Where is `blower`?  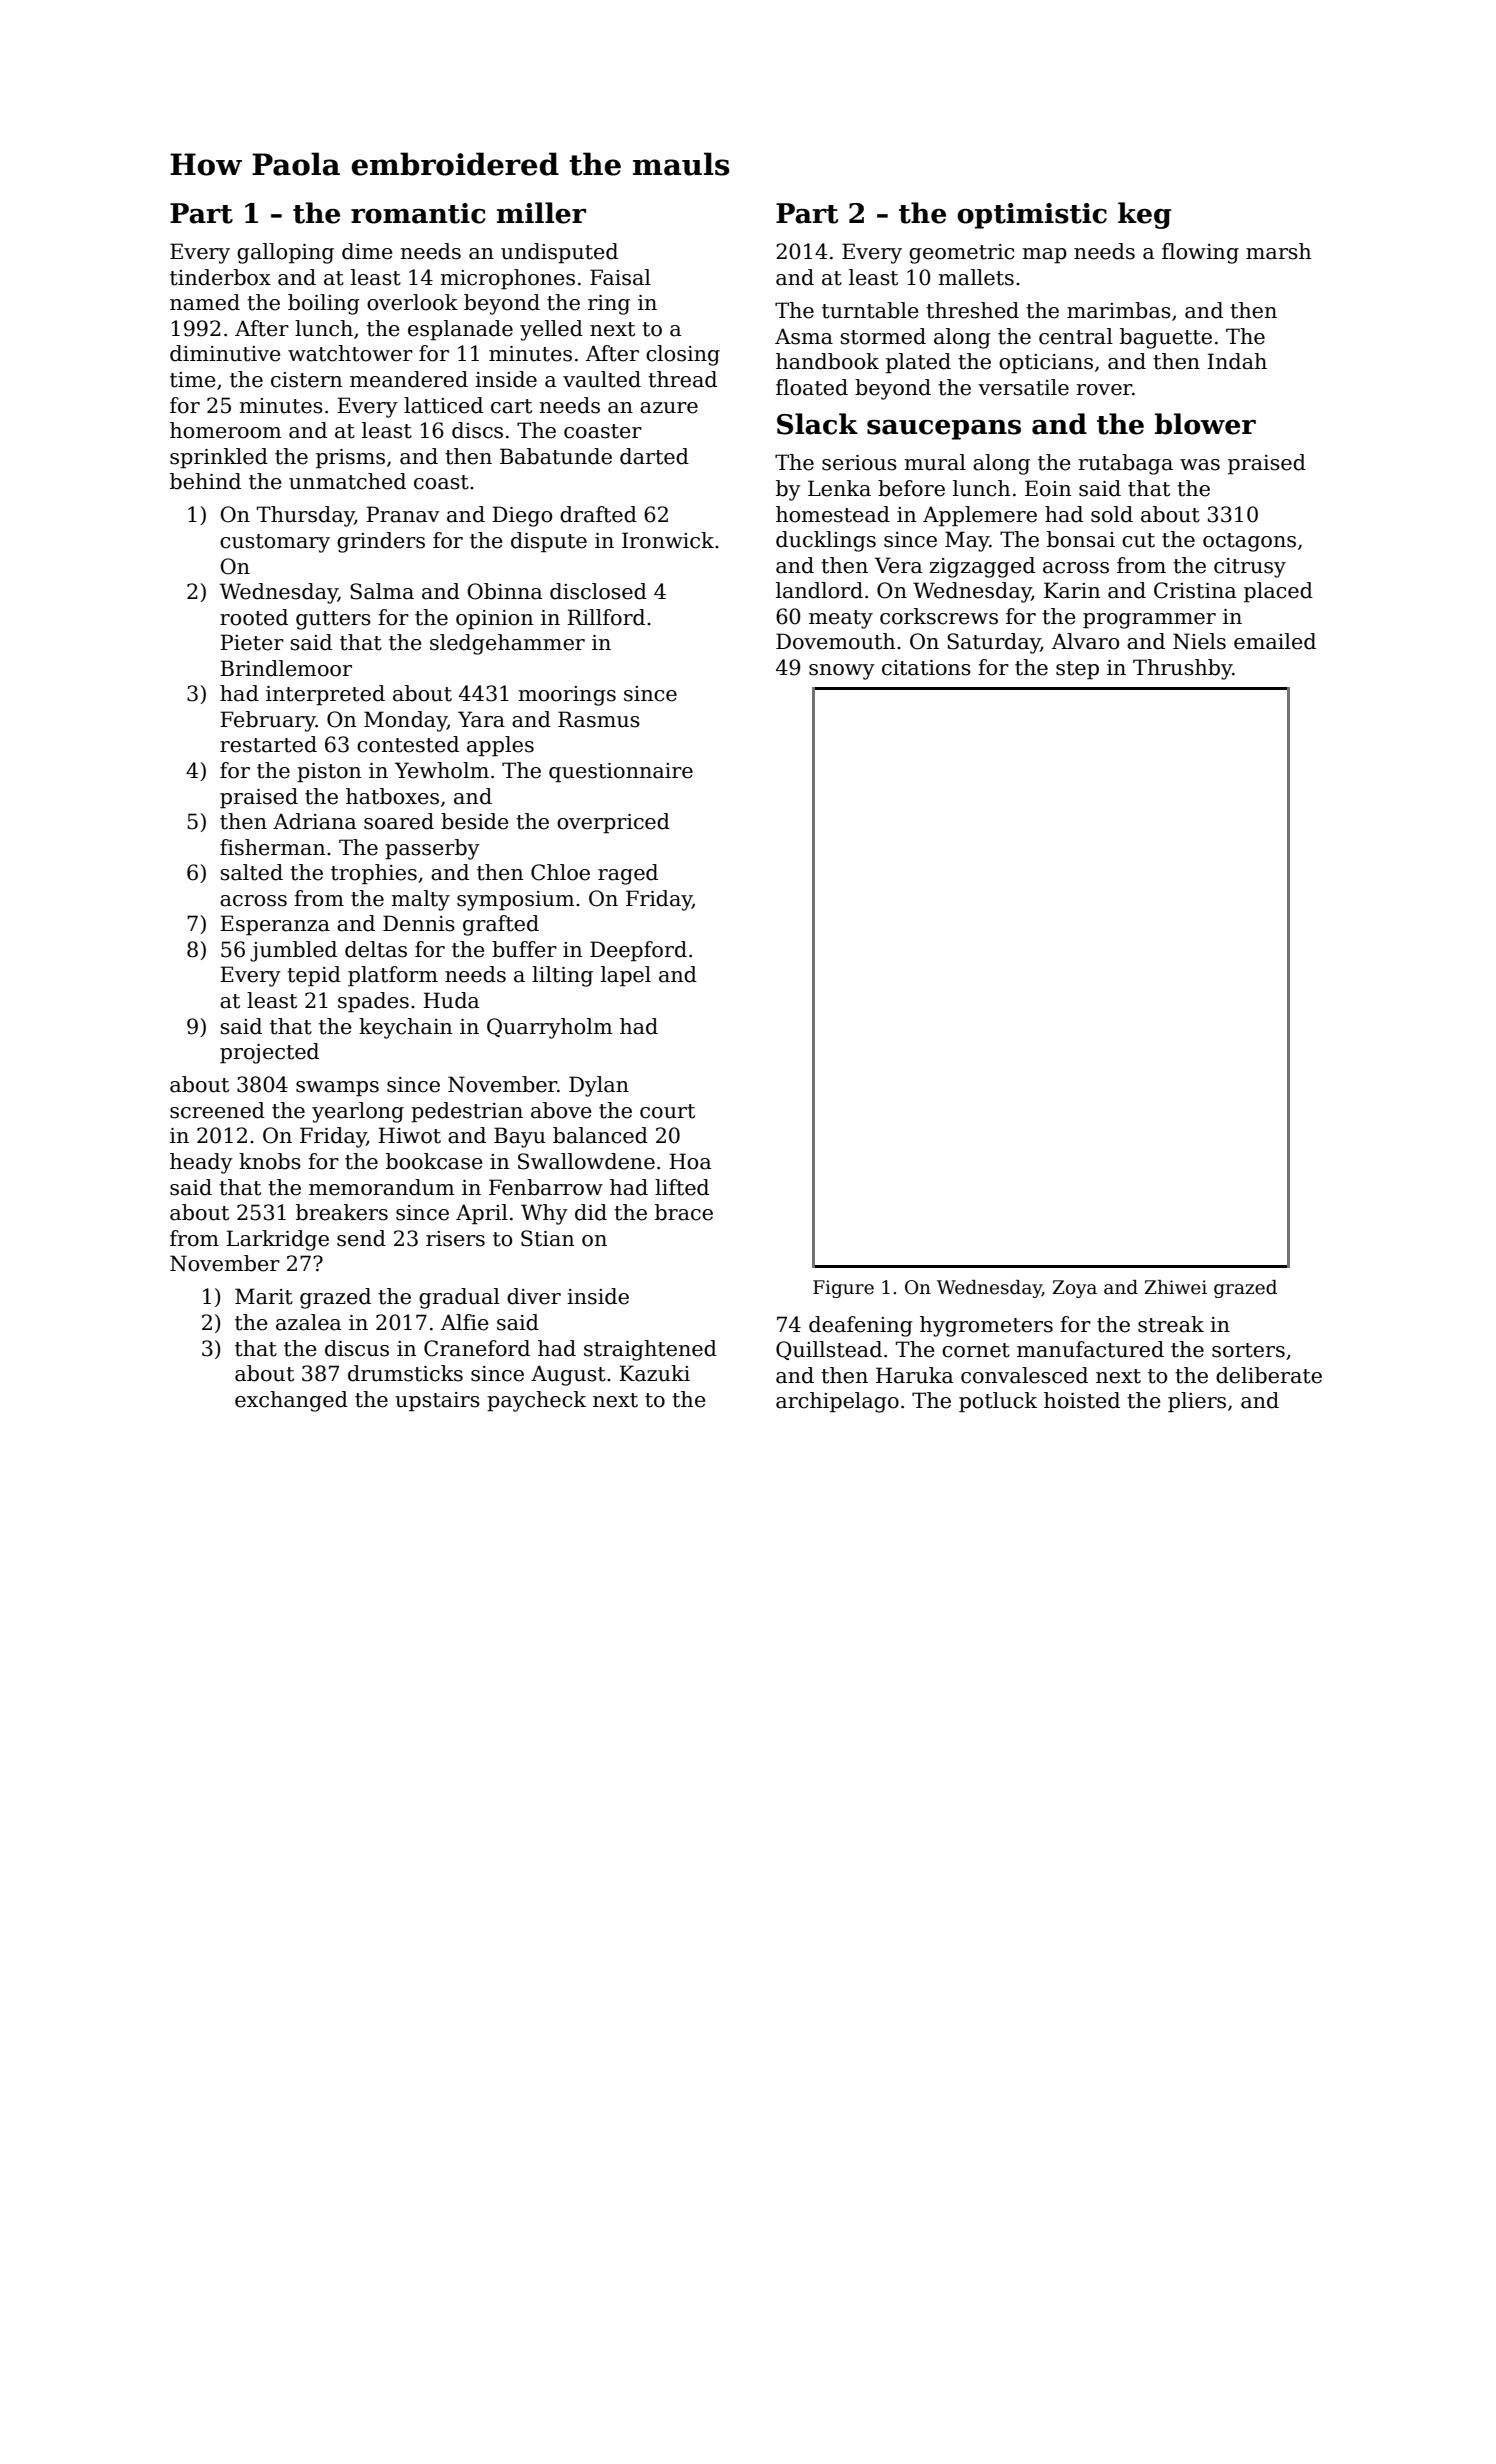
blower is located at coordinates (1205, 424).
